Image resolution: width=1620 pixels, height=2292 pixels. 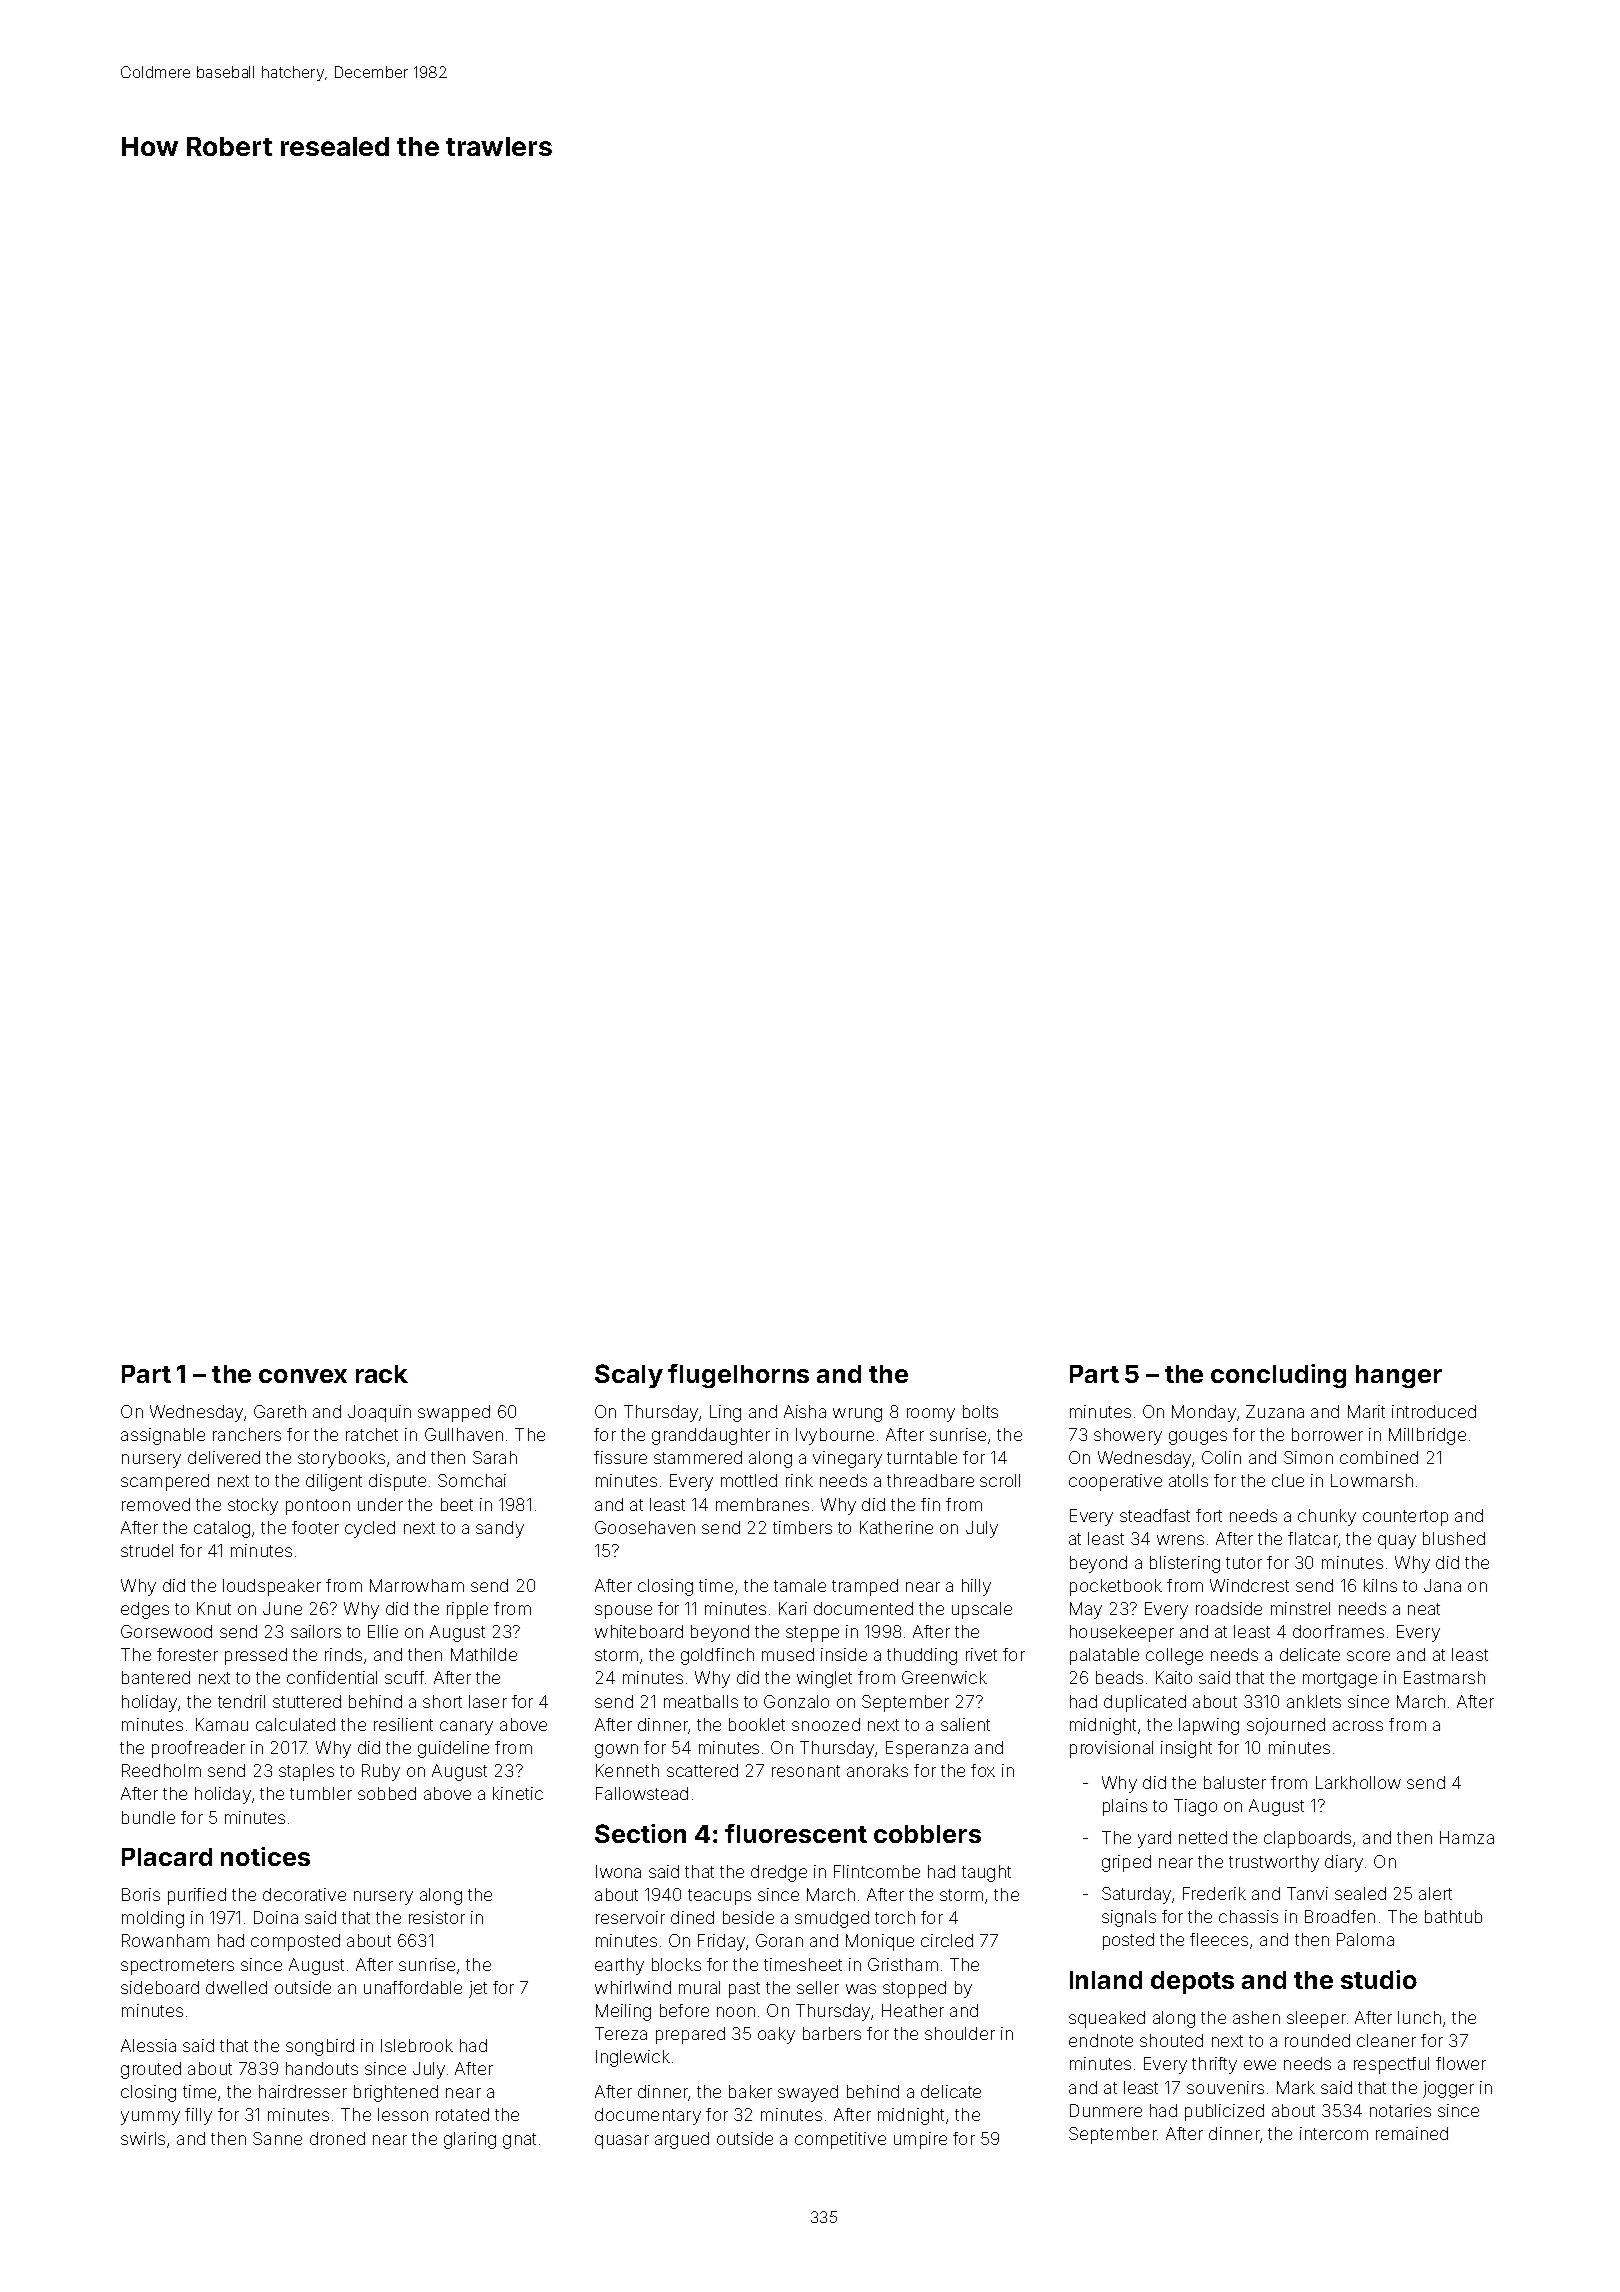 I want to click on introduced, so click(x=1434, y=1411).
